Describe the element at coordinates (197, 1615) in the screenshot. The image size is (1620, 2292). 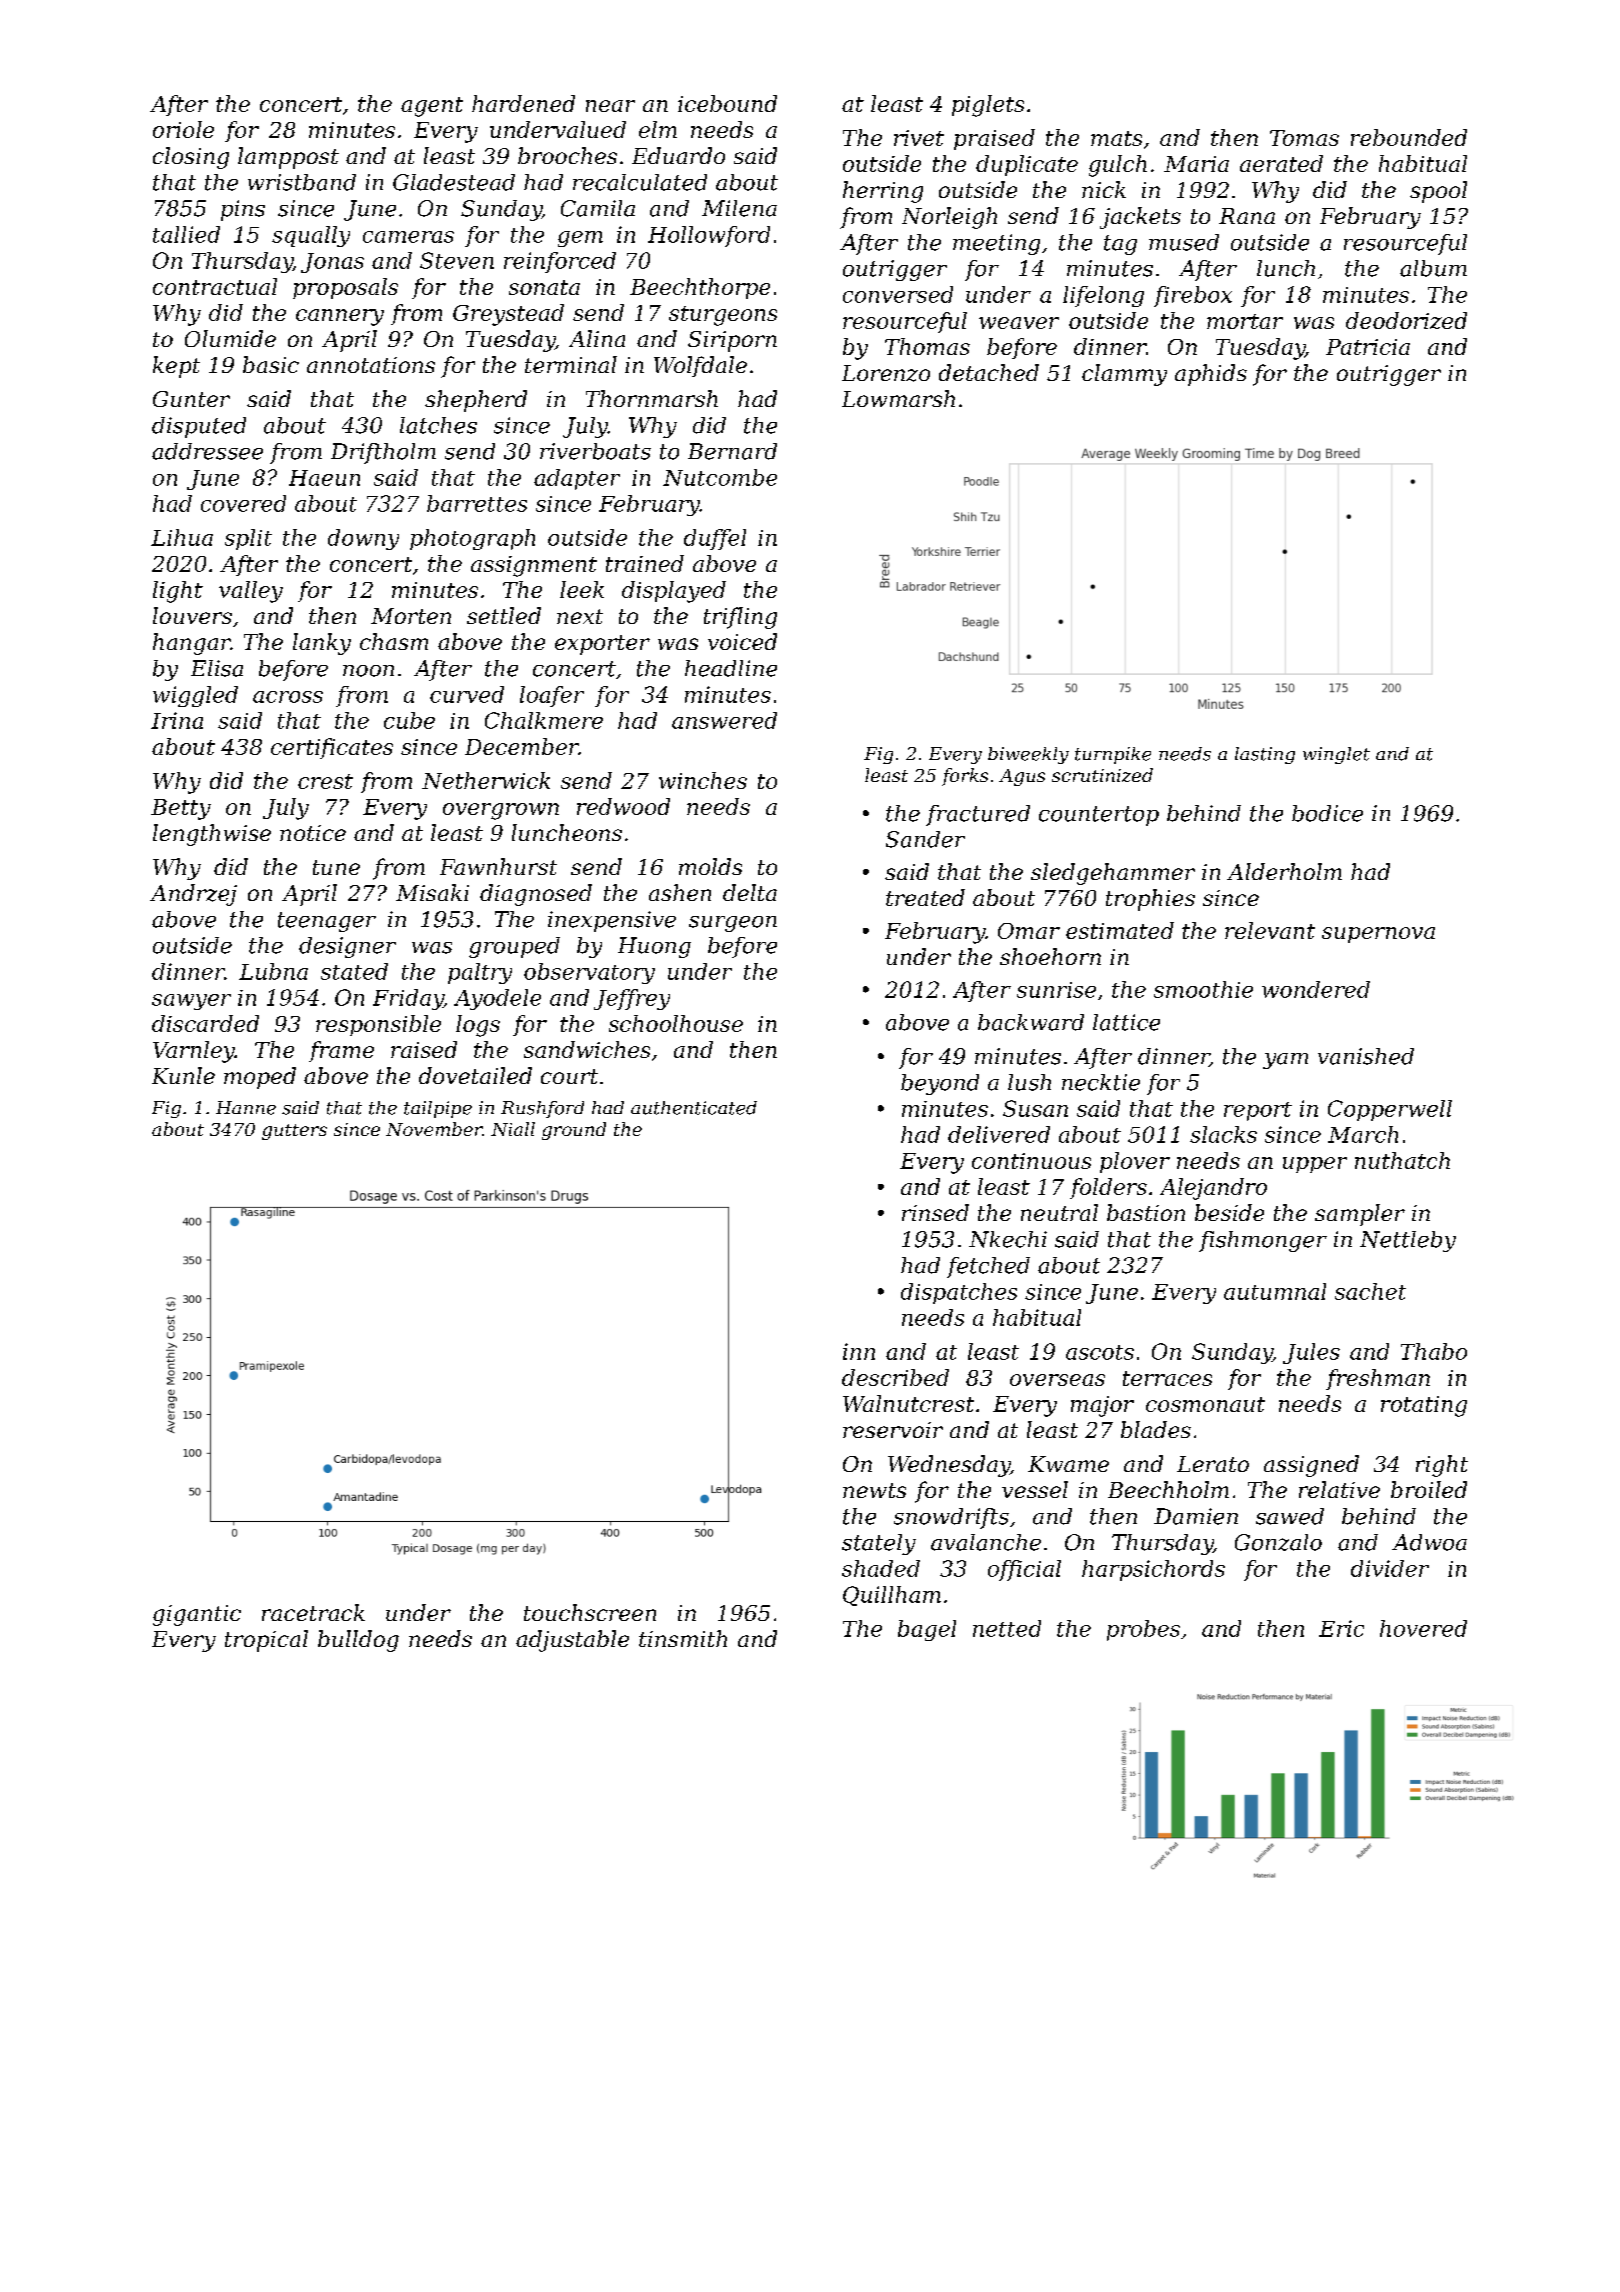
I see `gigantic` at that location.
